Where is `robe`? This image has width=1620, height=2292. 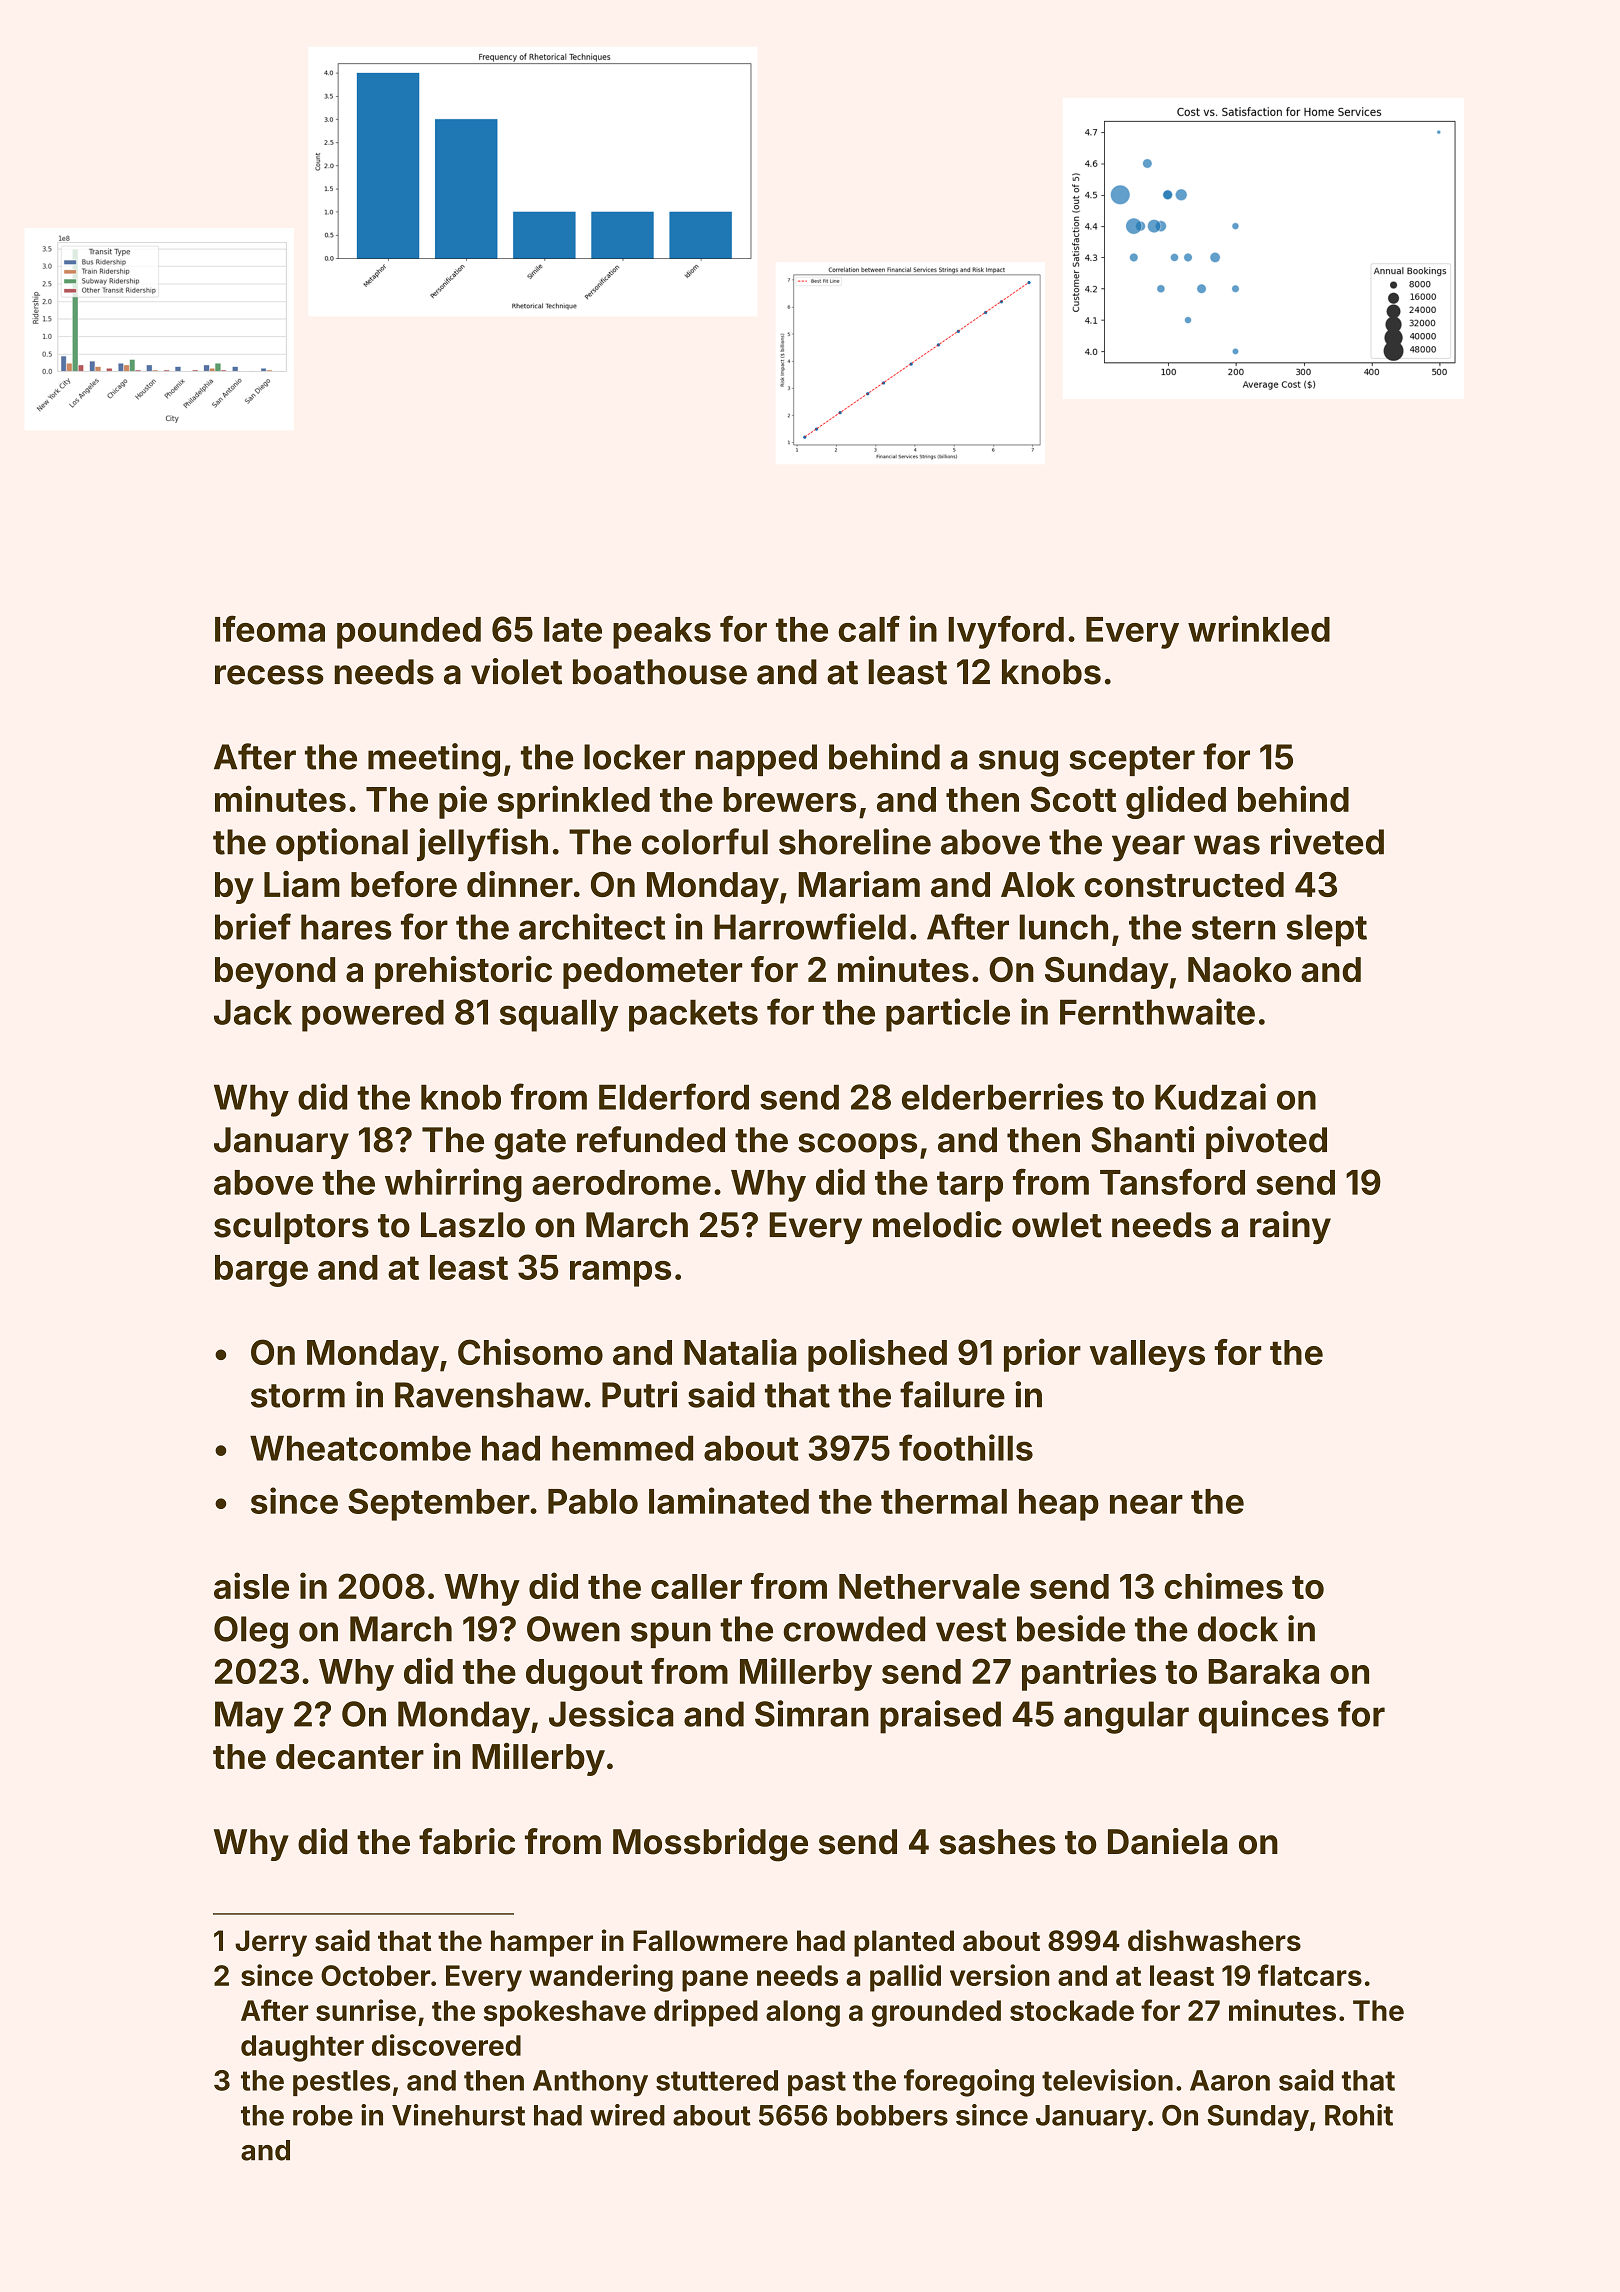
robe is located at coordinates (323, 2115).
